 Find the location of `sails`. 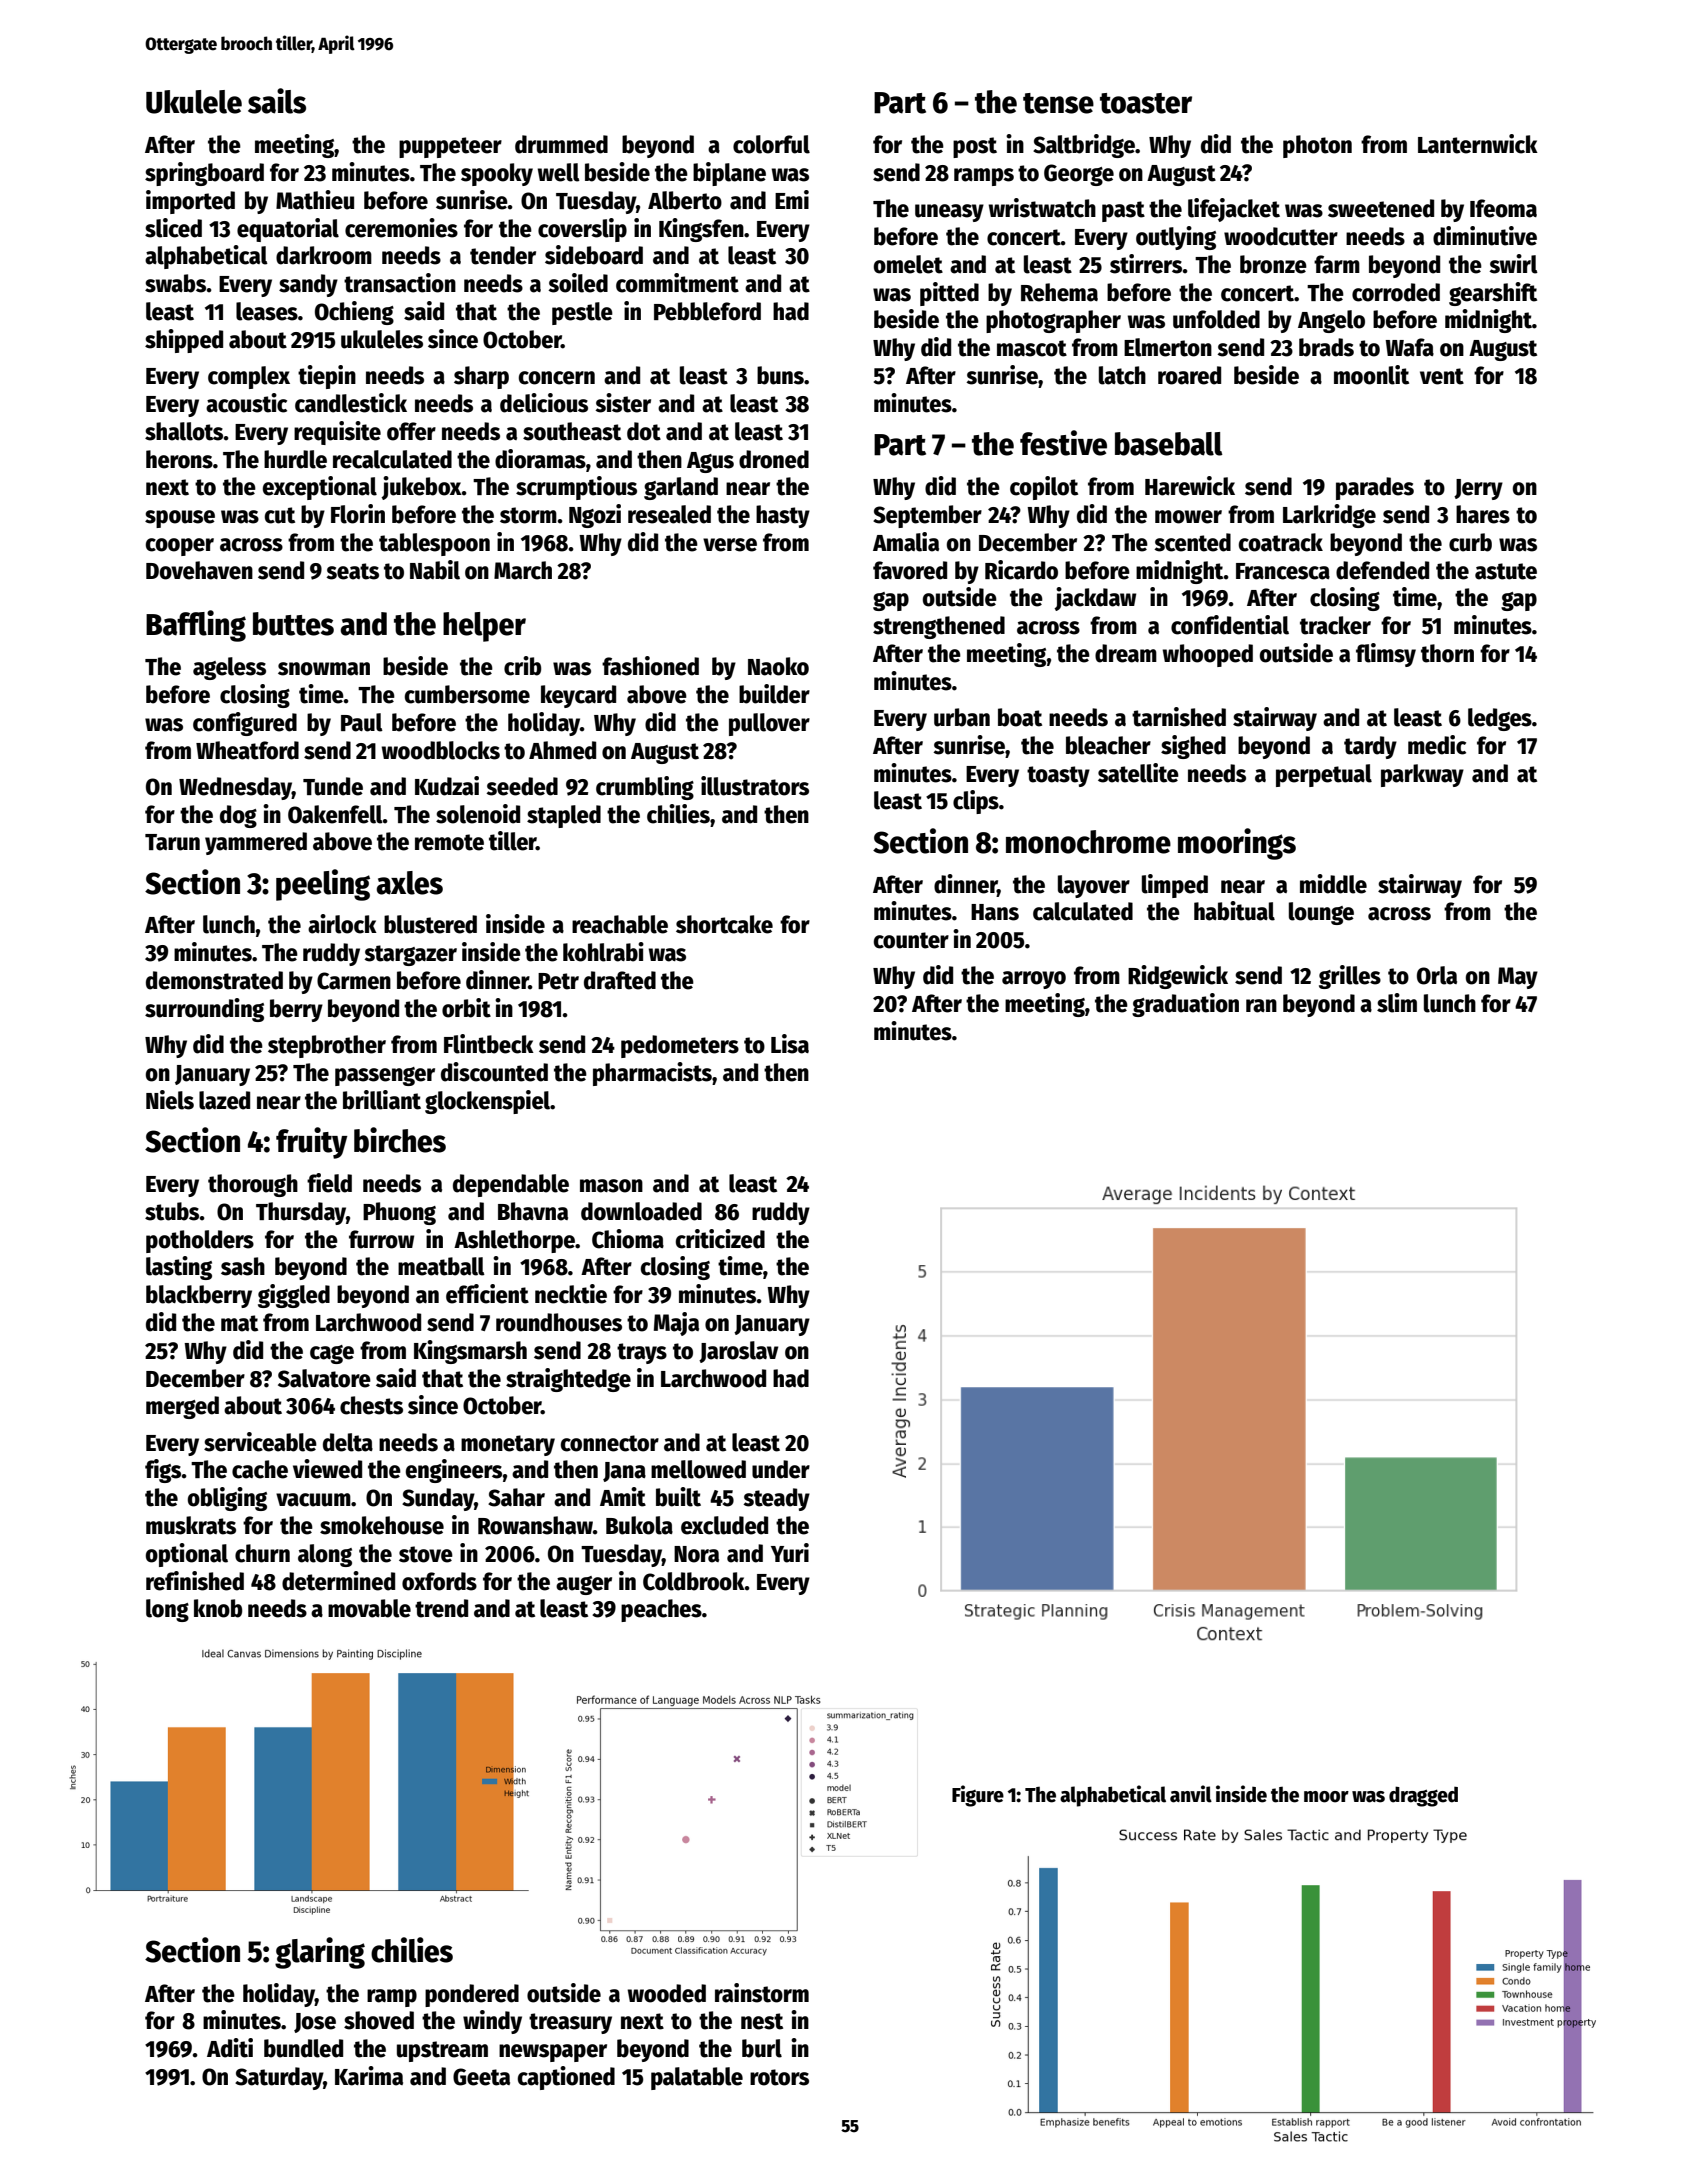

sails is located at coordinates (277, 101).
